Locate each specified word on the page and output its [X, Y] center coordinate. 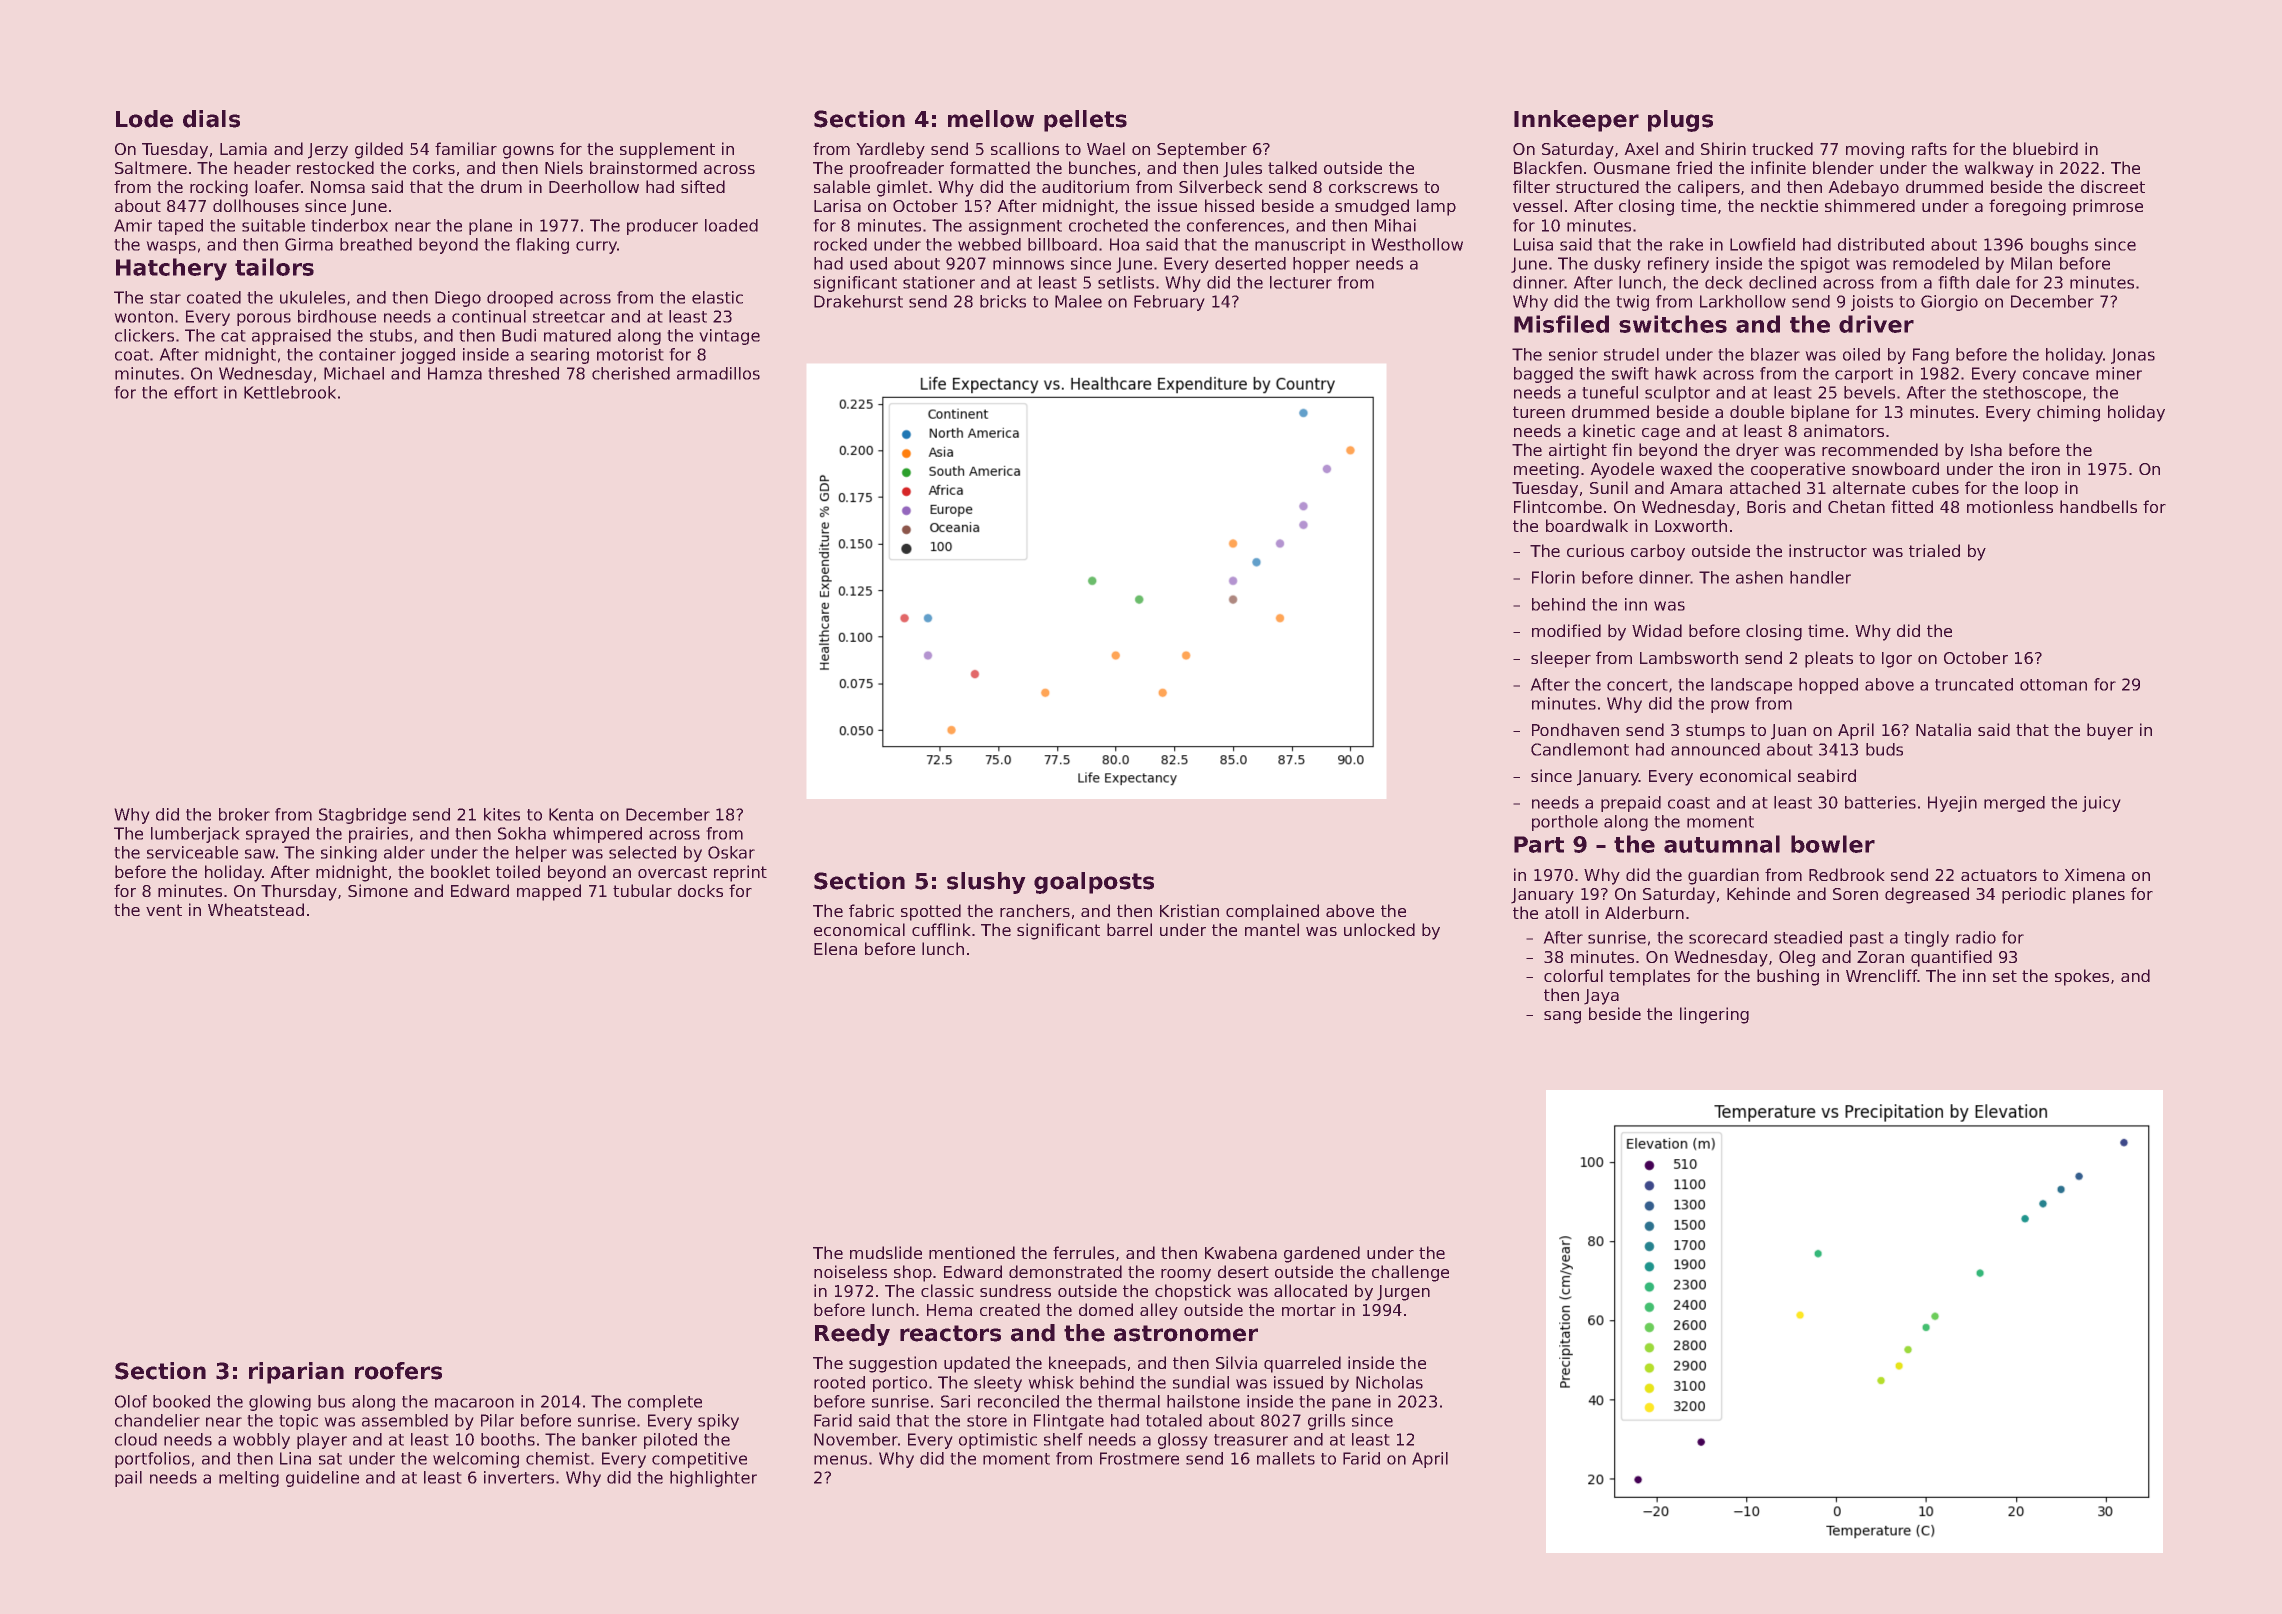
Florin [1553, 577]
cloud [136, 1439]
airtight [1578, 451]
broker [244, 814]
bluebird [2045, 148]
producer [662, 227]
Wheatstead [256, 909]
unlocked [1379, 929]
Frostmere [1139, 1458]
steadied [1808, 937]
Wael [1106, 148]
